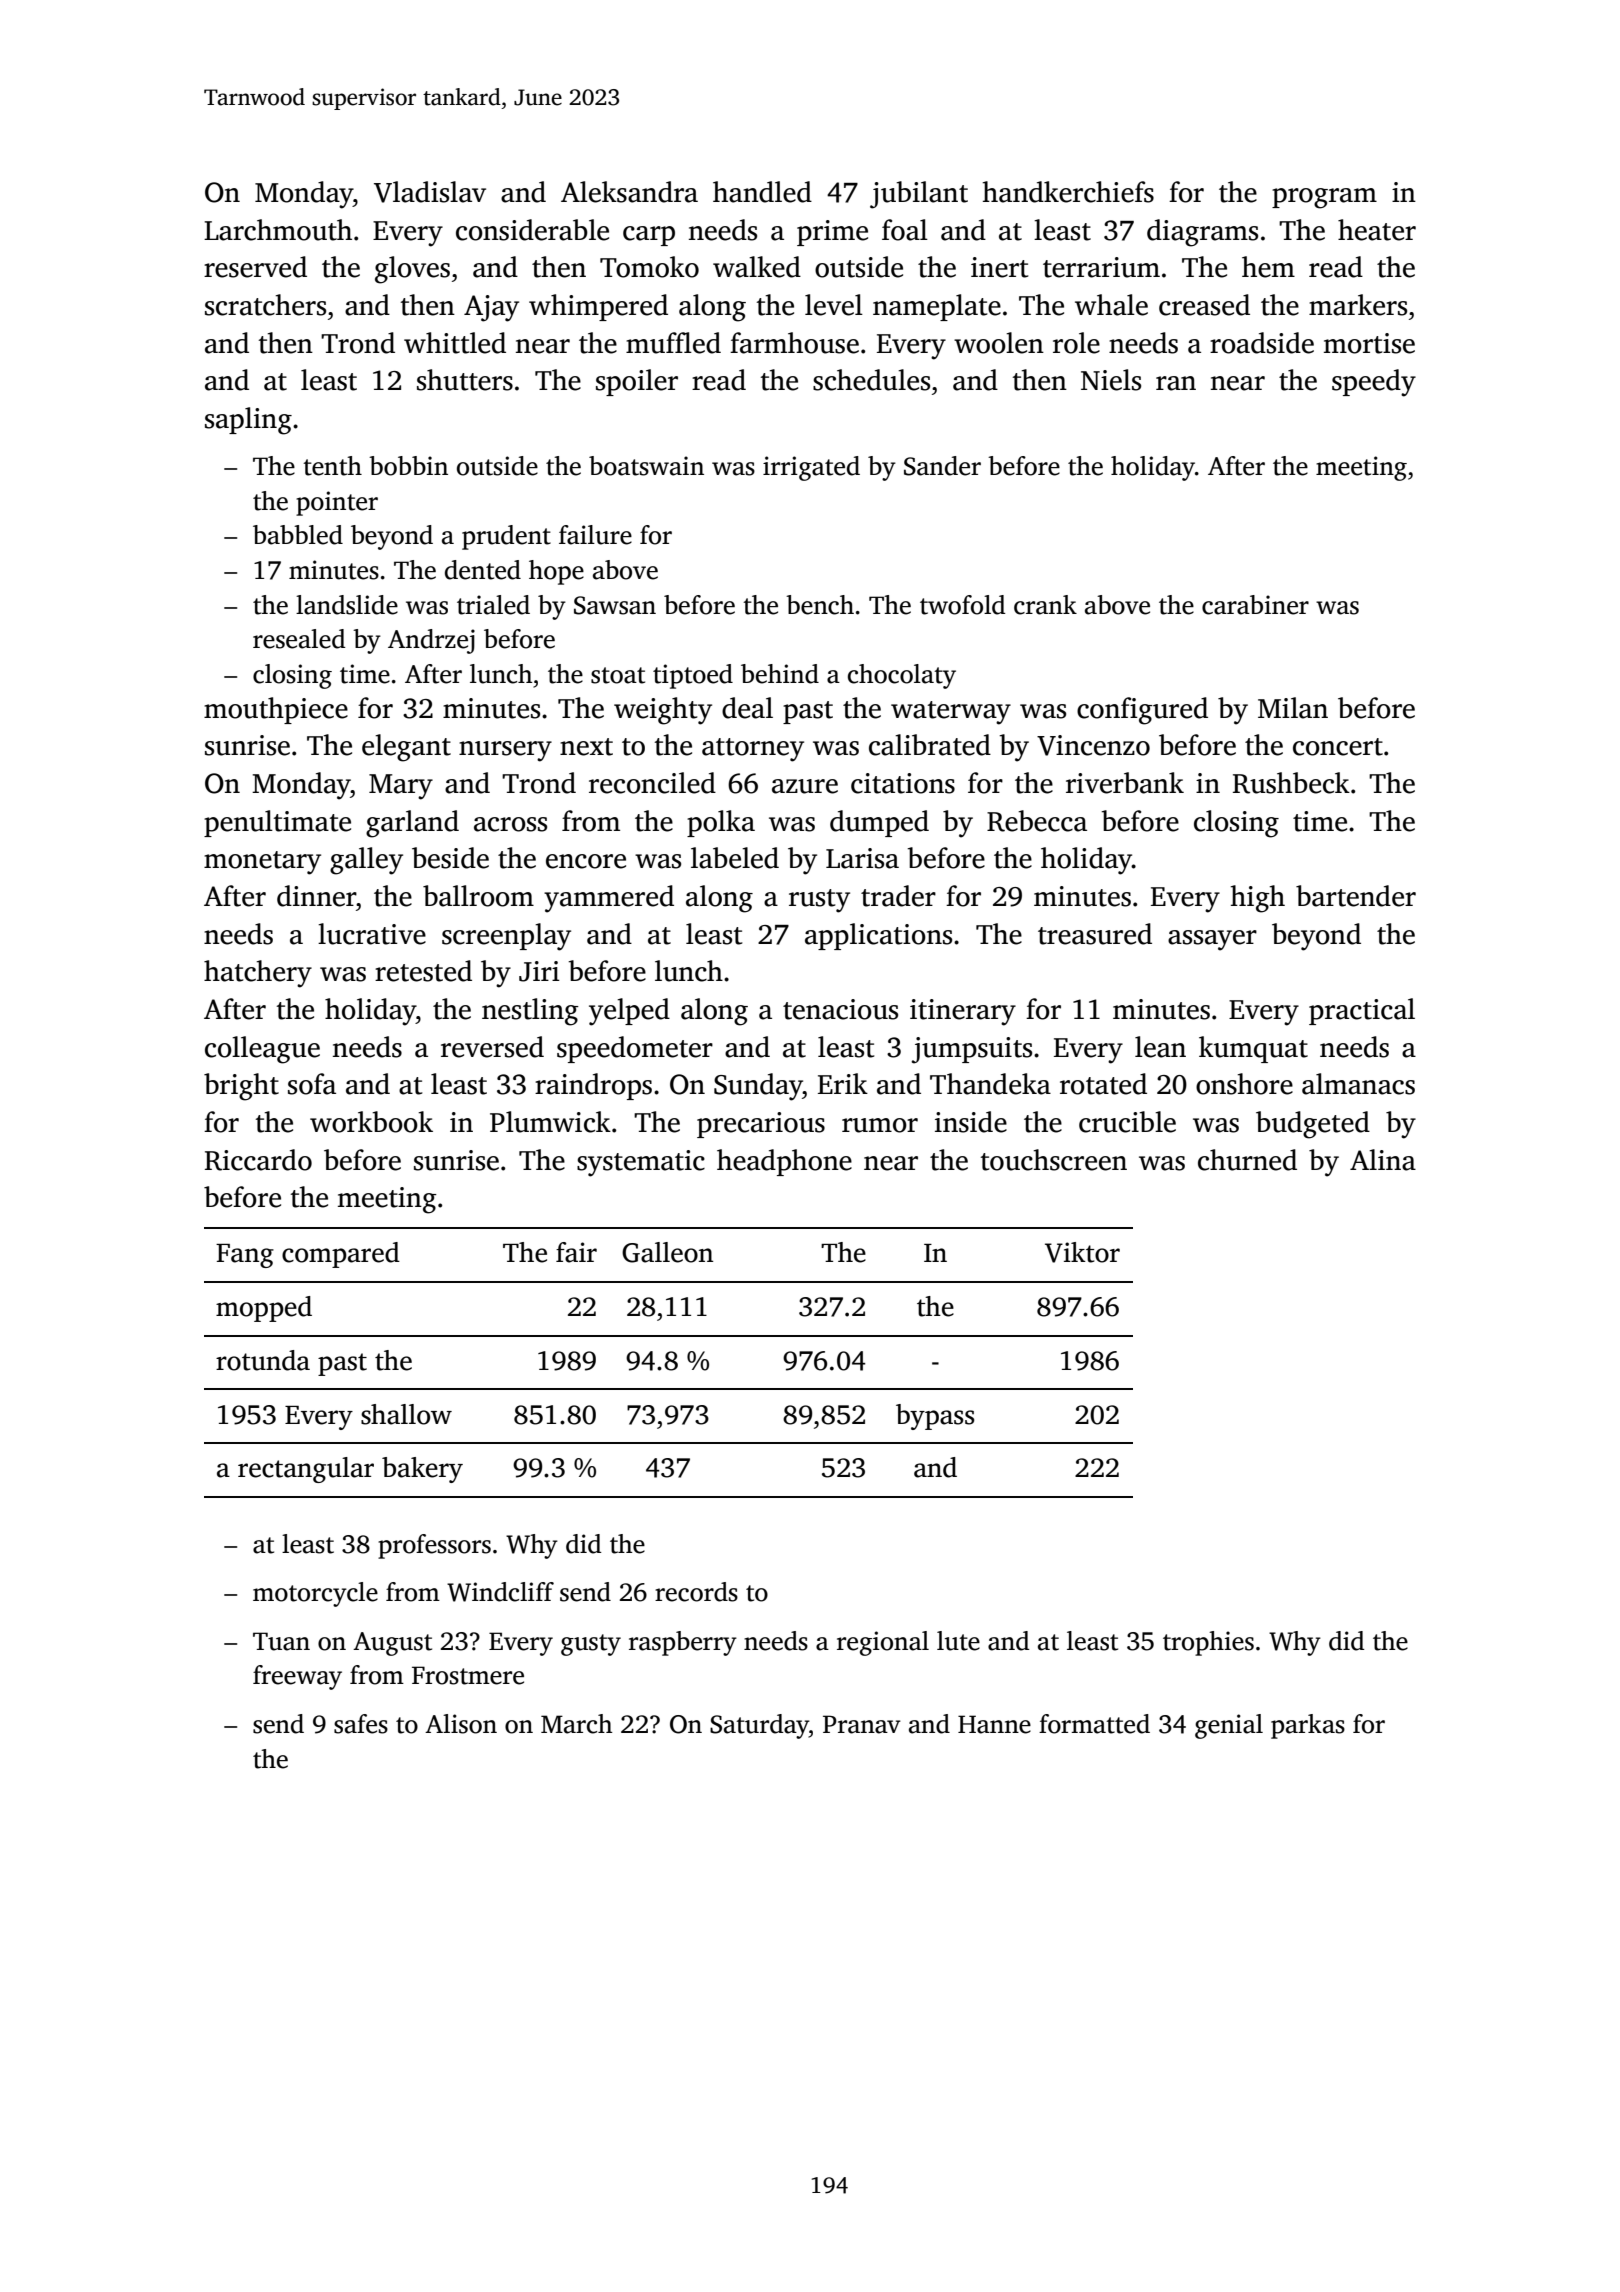 Image resolution: width=1620 pixels, height=2292 pixels. Describe the element at coordinates (759, 1726) in the screenshot. I see `Saturday` at that location.
